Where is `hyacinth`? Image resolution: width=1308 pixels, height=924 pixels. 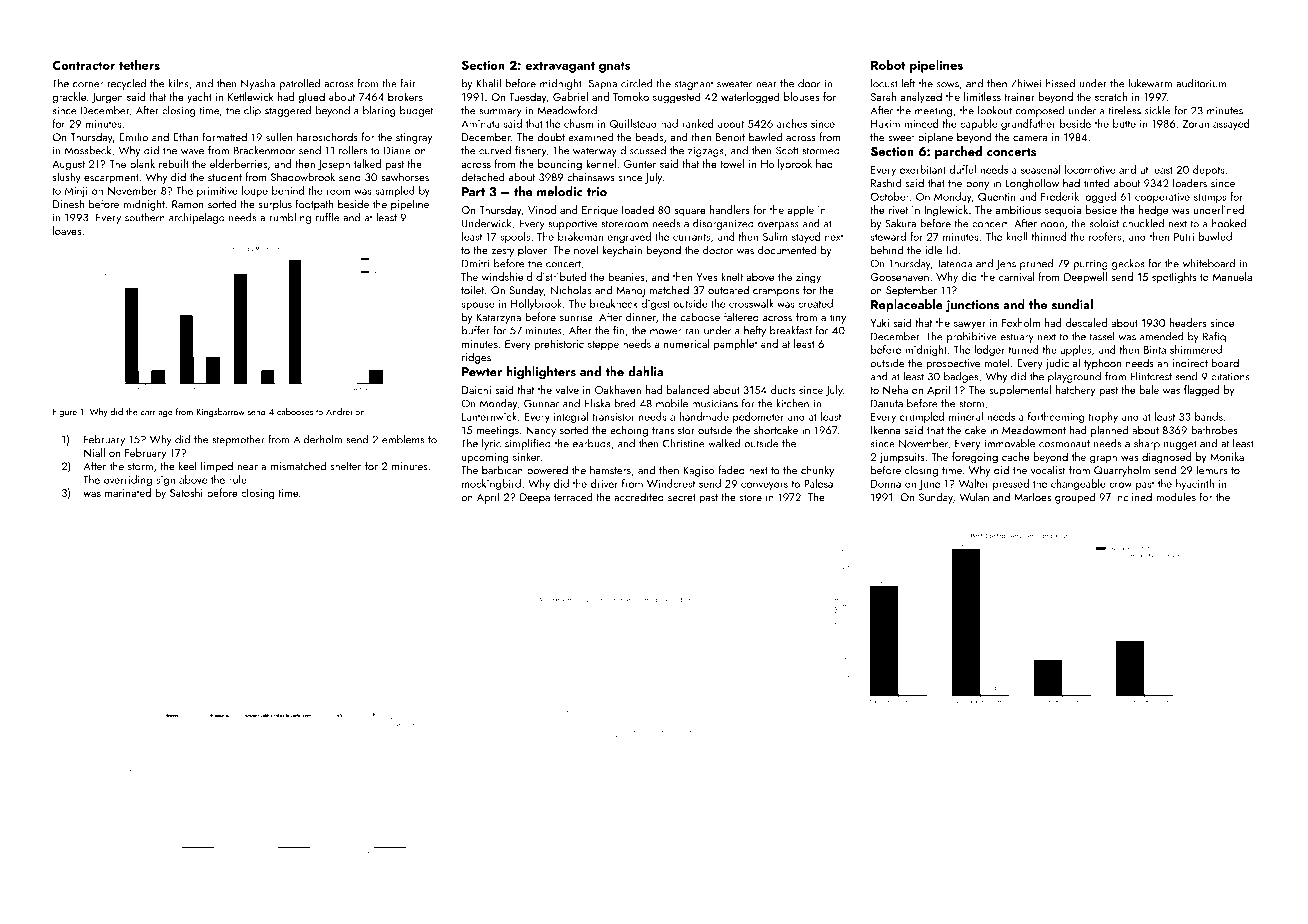
hyacinth is located at coordinates (1195, 484).
